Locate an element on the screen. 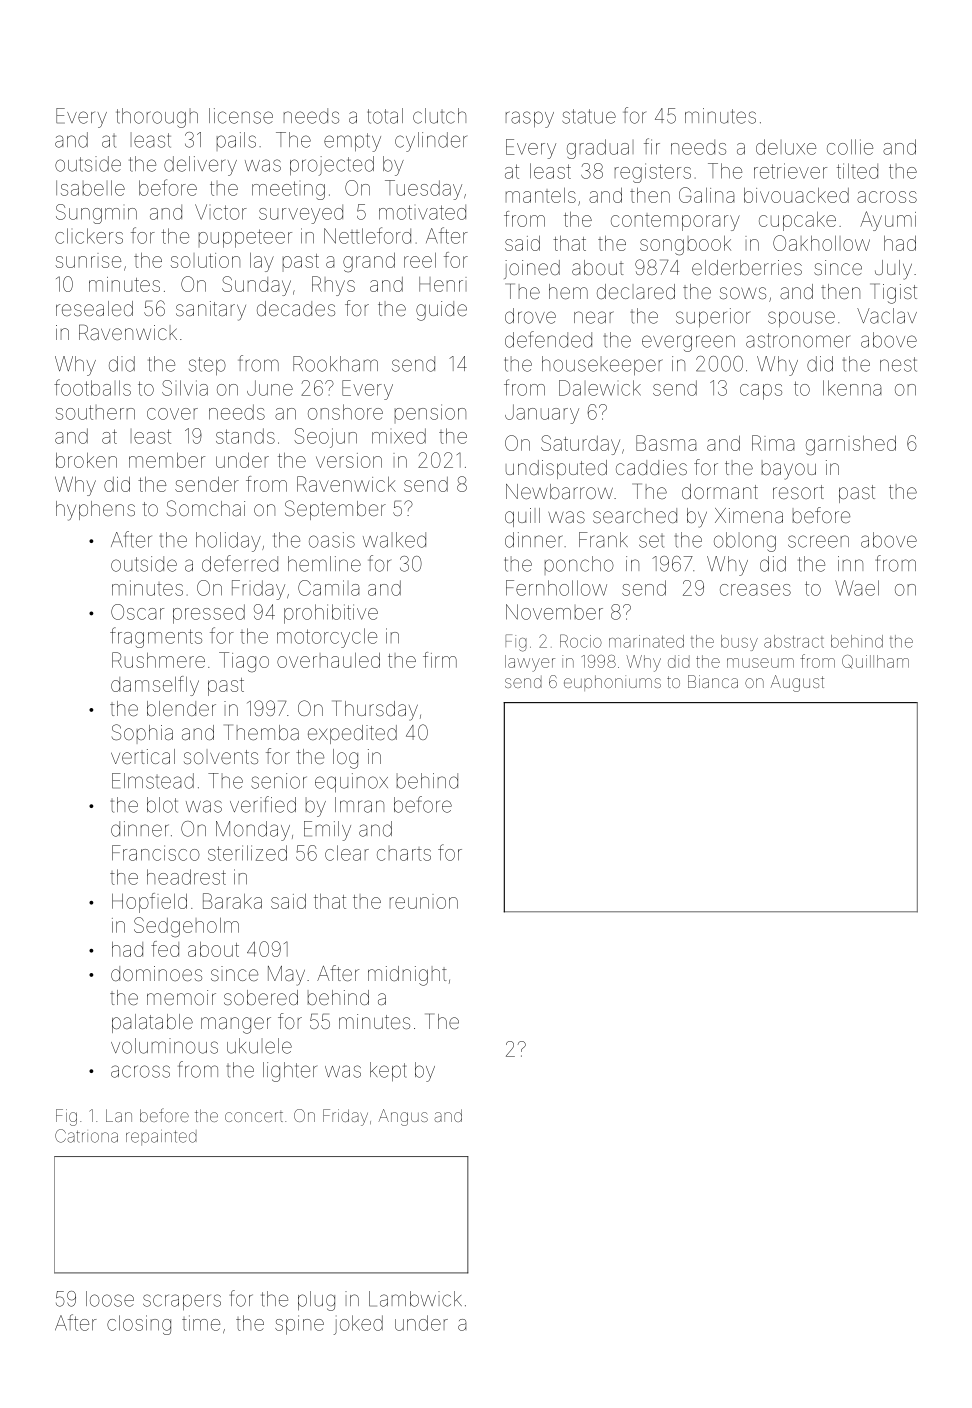 This screenshot has height=1408, width=972. Catriona is located at coordinates (86, 1136).
